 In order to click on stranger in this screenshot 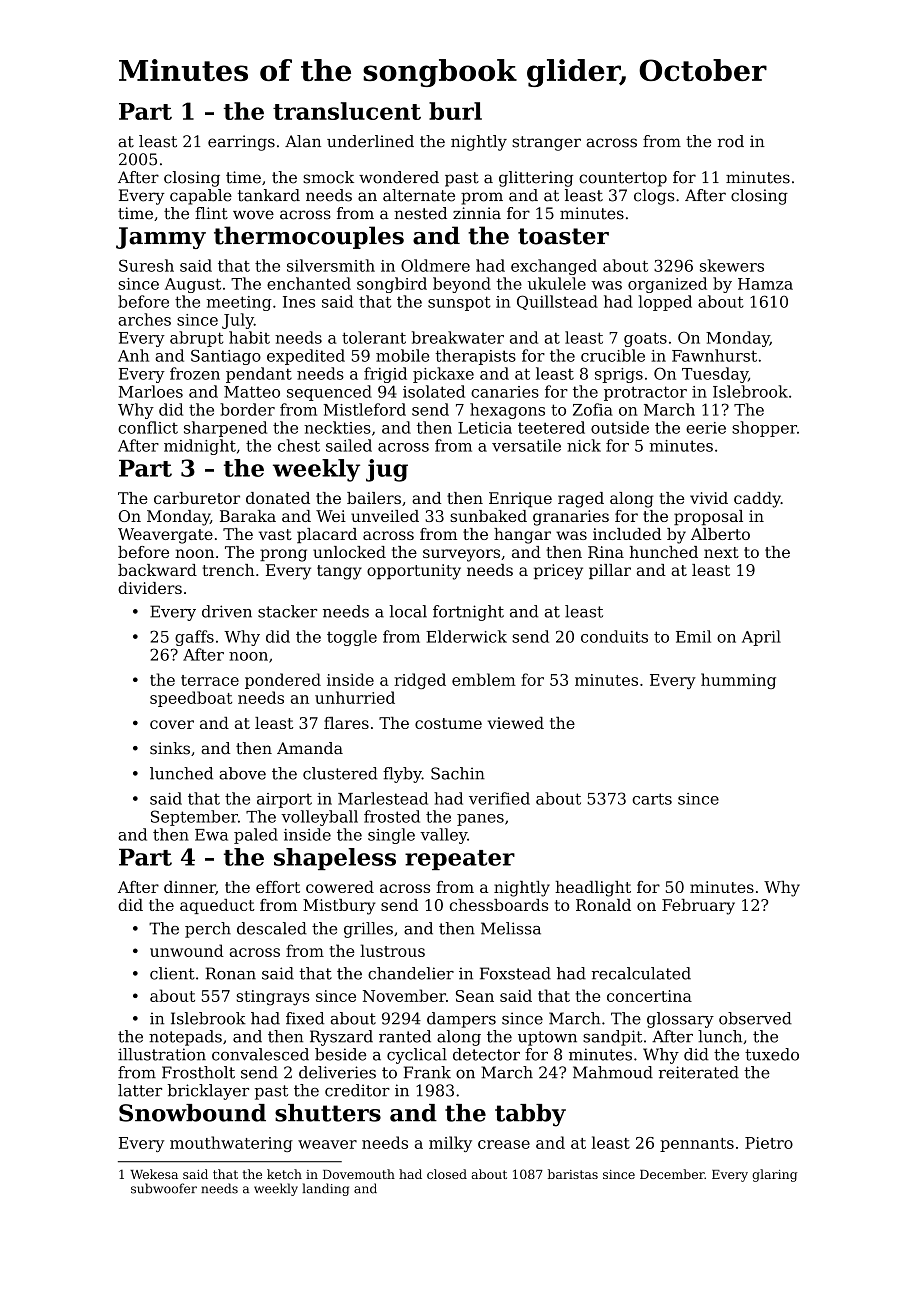, I will do `click(546, 143)`.
